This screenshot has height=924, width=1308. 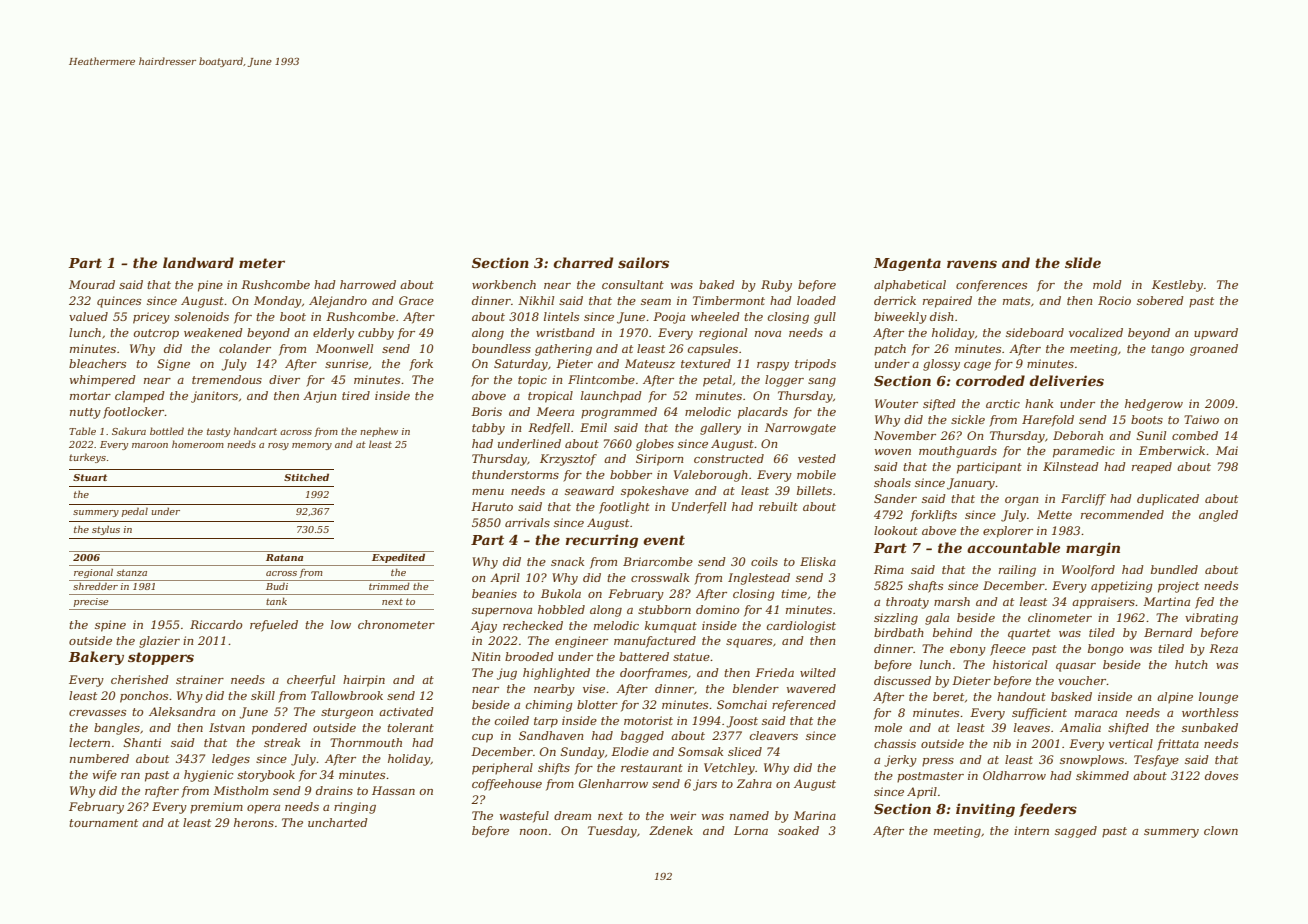 What do you see at coordinates (613, 783) in the screenshot?
I see `Glenharrow` at bounding box center [613, 783].
